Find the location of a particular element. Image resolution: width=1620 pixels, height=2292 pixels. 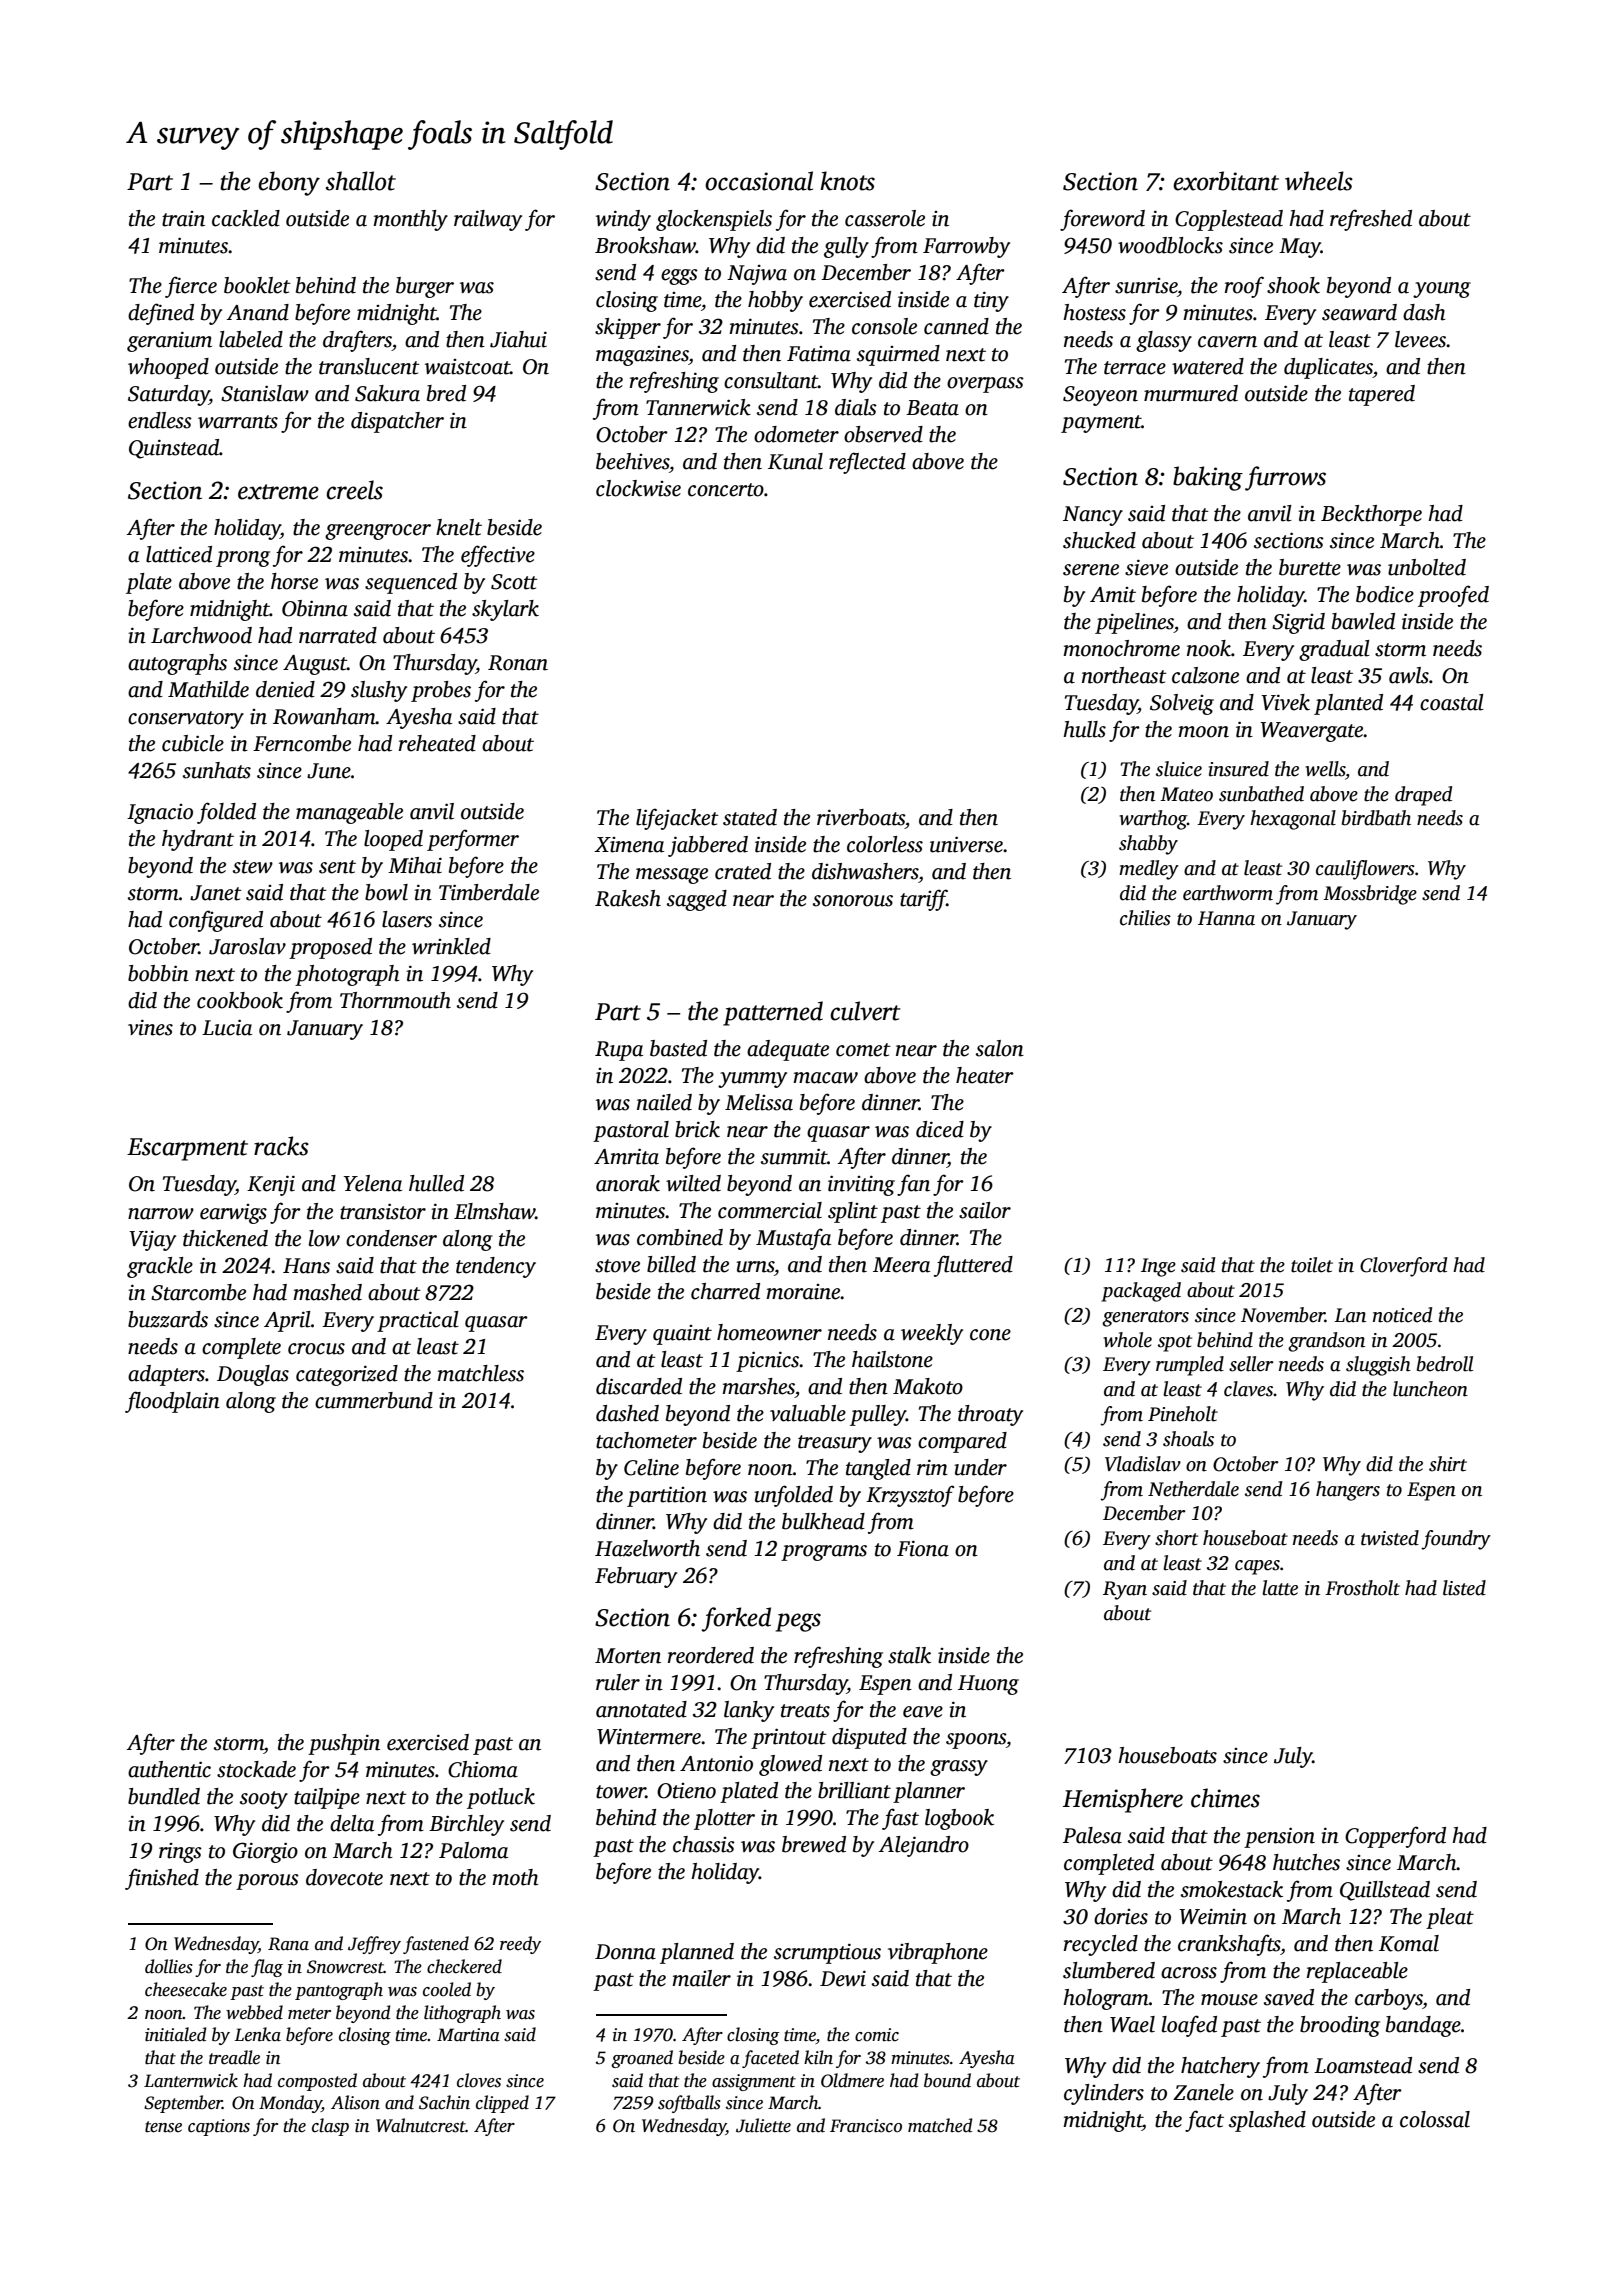

wheels is located at coordinates (1319, 181).
